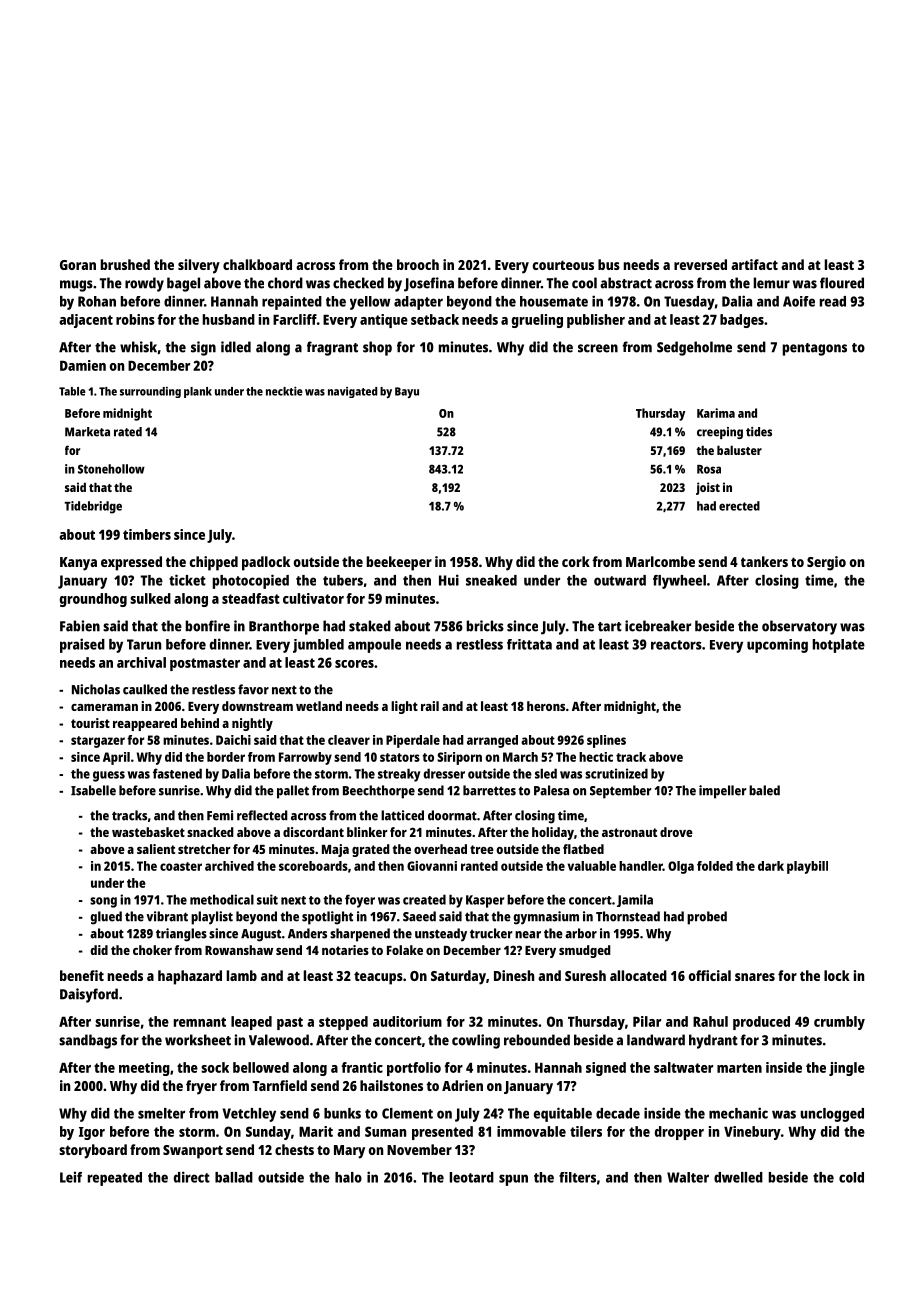 This document has height=1308, width=924. What do you see at coordinates (78, 265) in the document?
I see `Goran` at bounding box center [78, 265].
